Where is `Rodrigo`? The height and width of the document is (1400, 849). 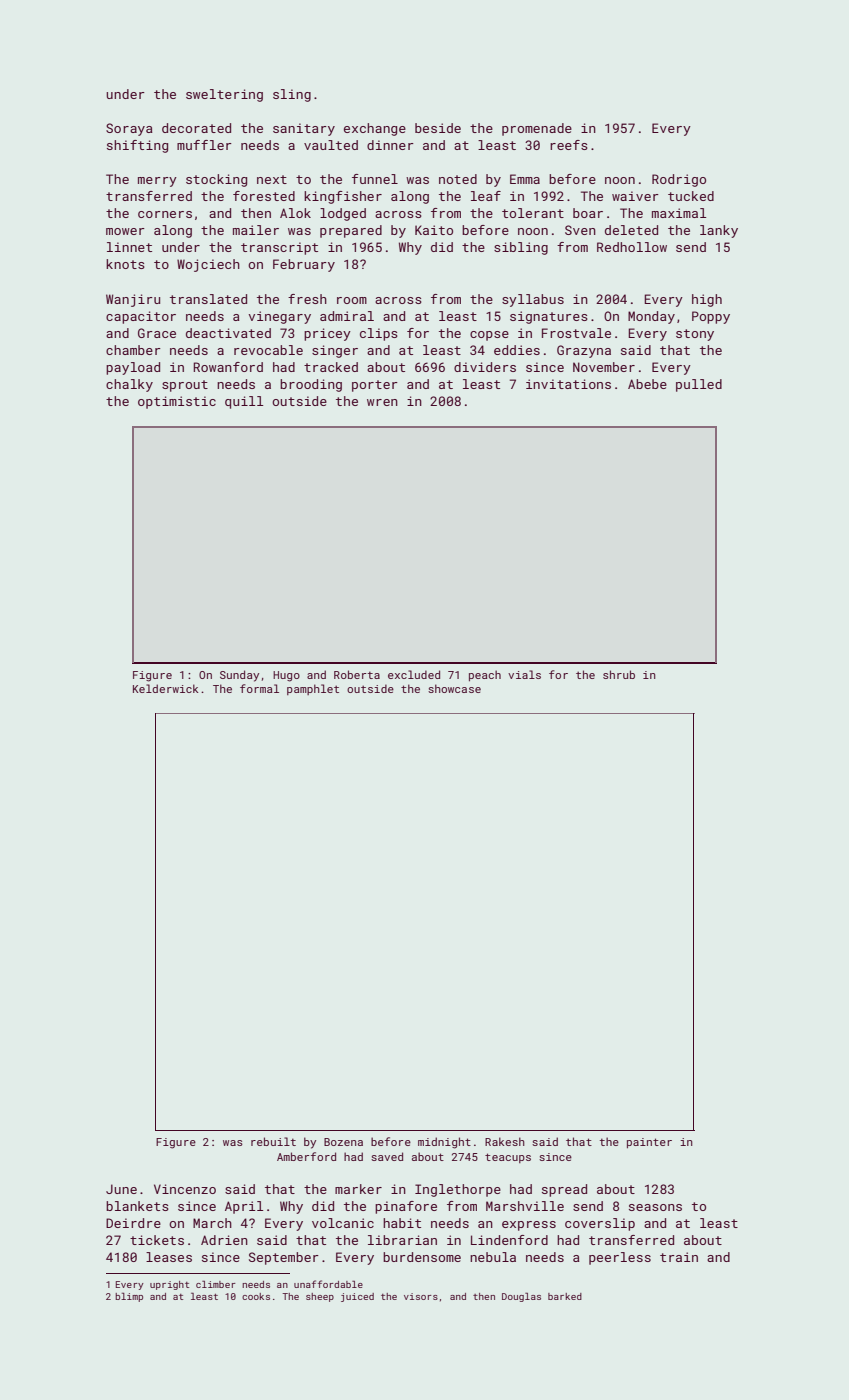
Rodrigo is located at coordinates (679, 180).
